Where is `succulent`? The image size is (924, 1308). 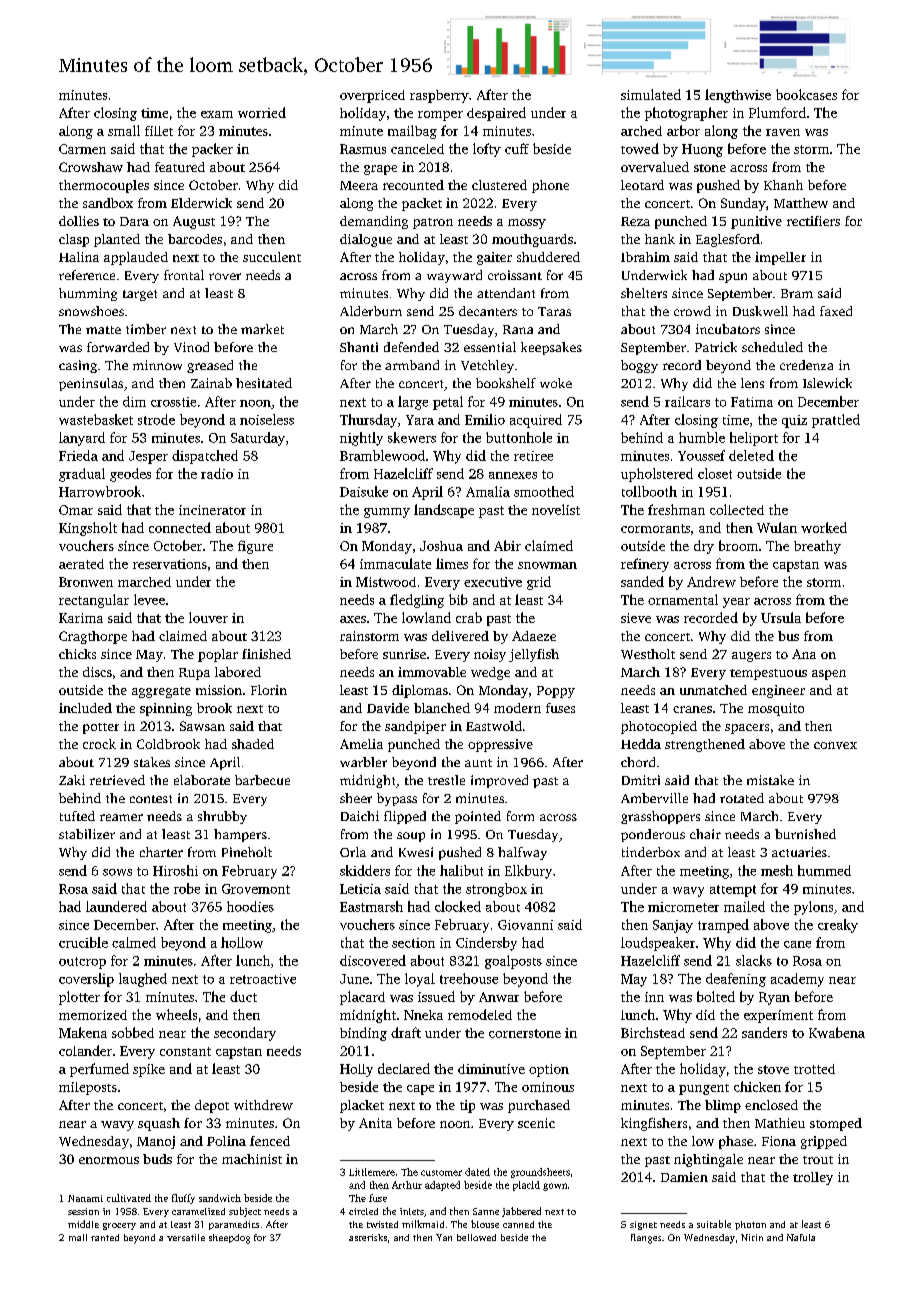
succulent is located at coordinates (272, 257).
